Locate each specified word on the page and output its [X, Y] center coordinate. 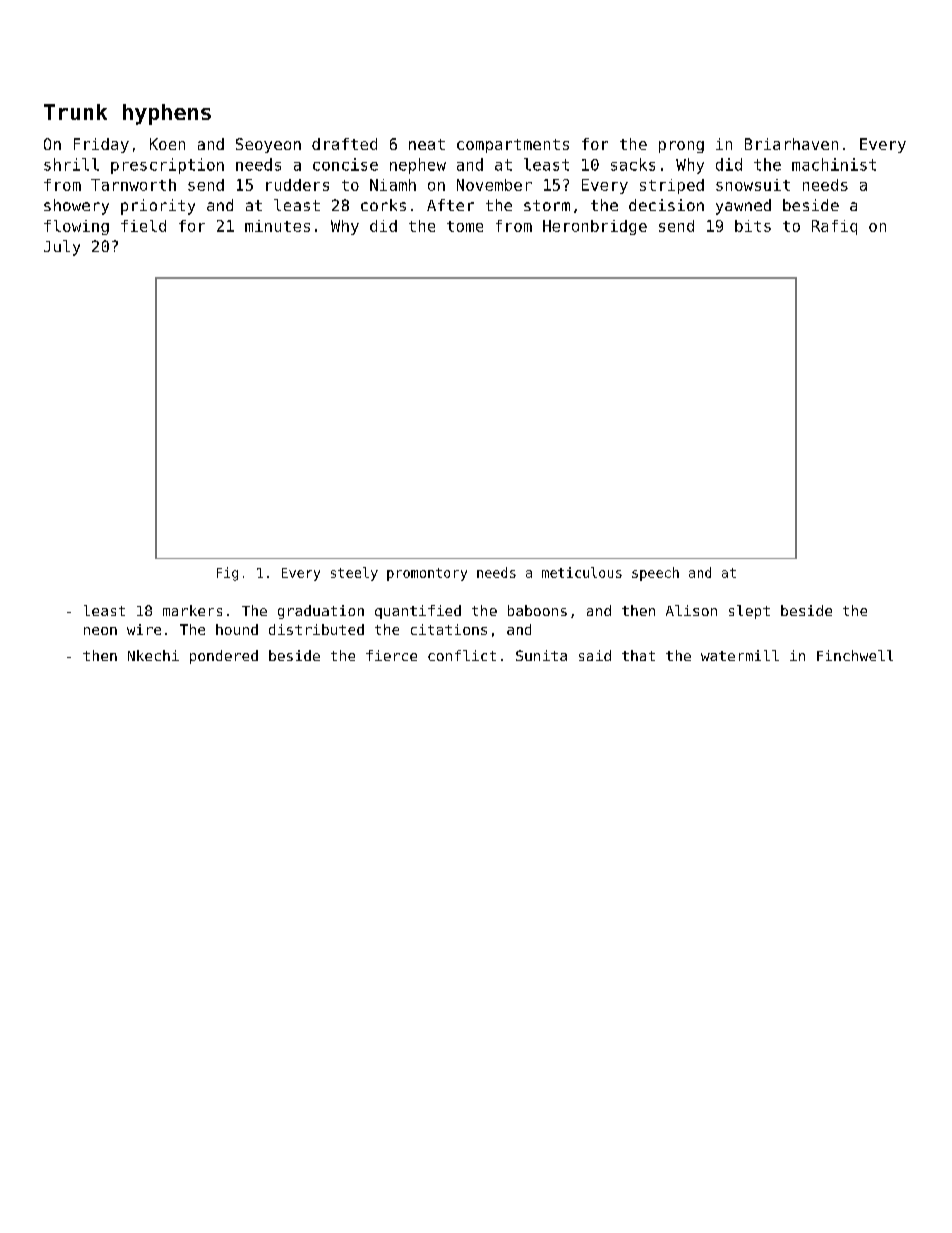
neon [100, 631]
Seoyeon [268, 145]
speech [655, 574]
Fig [227, 574]
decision [666, 205]
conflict [462, 655]
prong [681, 147]
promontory [427, 574]
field [143, 226]
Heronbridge [595, 227]
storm [547, 205]
